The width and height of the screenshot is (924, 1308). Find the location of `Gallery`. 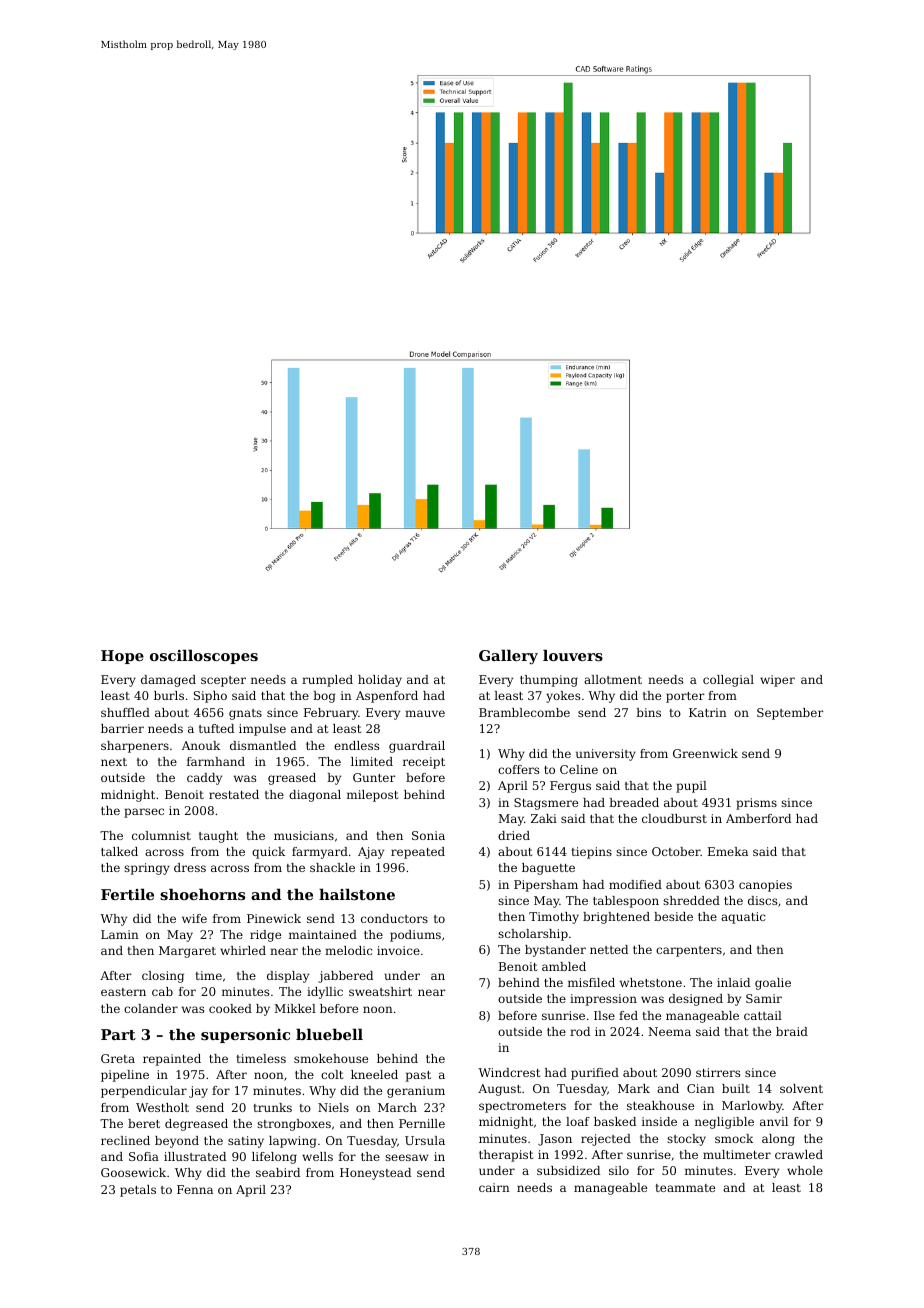

Gallery is located at coordinates (508, 657).
